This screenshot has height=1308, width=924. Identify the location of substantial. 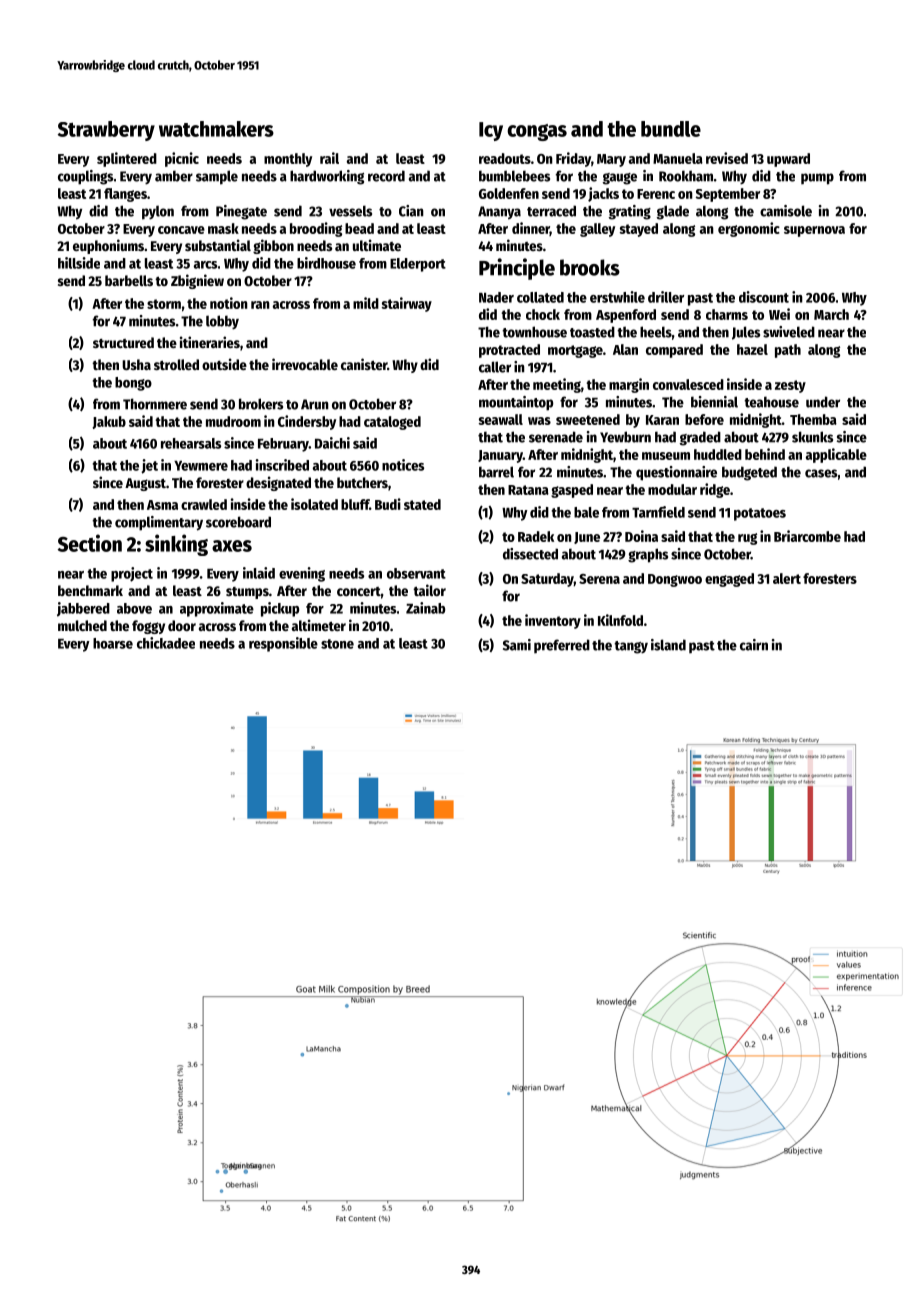
(218, 245).
